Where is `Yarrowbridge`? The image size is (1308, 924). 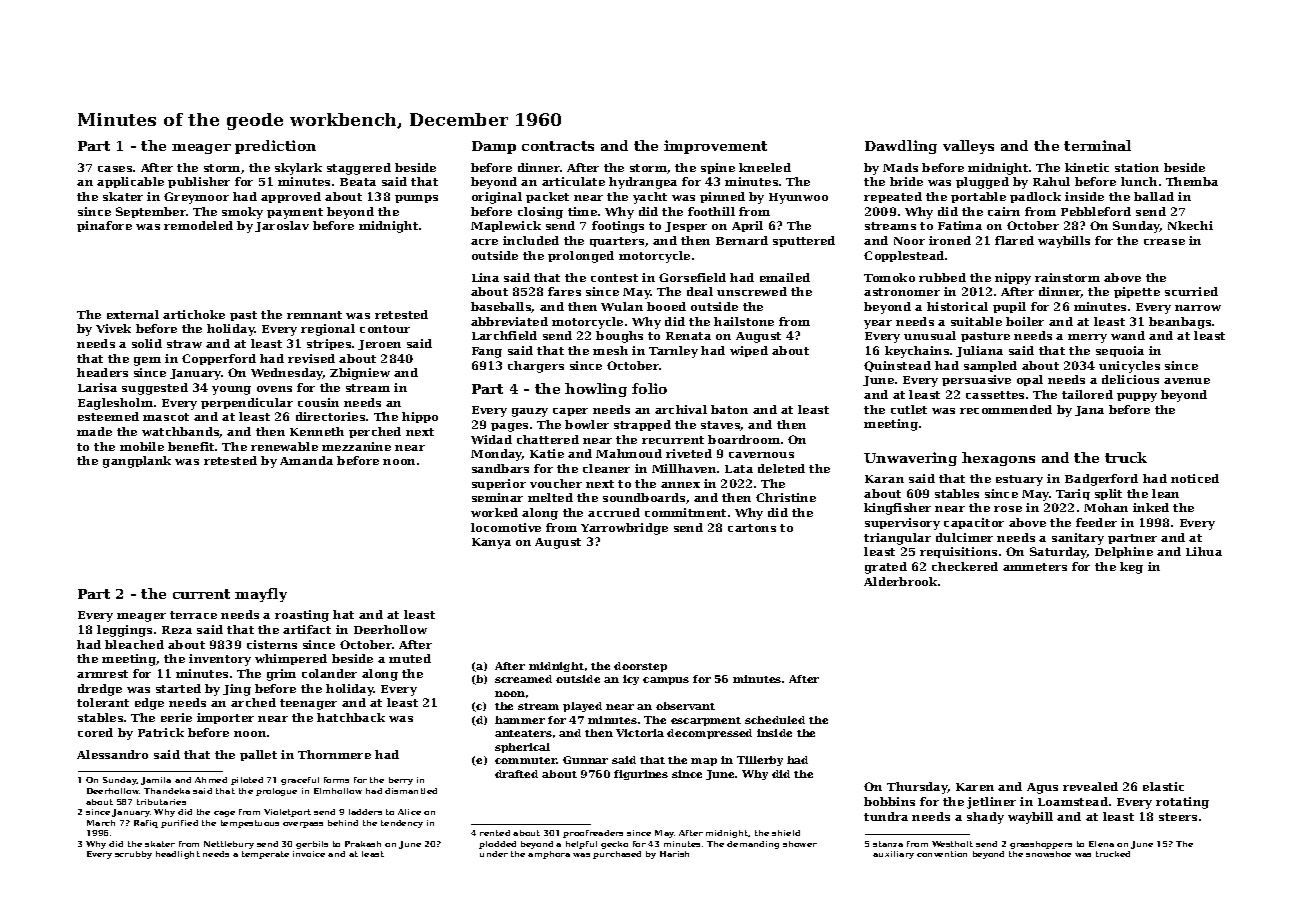
Yarrowbridge is located at coordinates (624, 529).
